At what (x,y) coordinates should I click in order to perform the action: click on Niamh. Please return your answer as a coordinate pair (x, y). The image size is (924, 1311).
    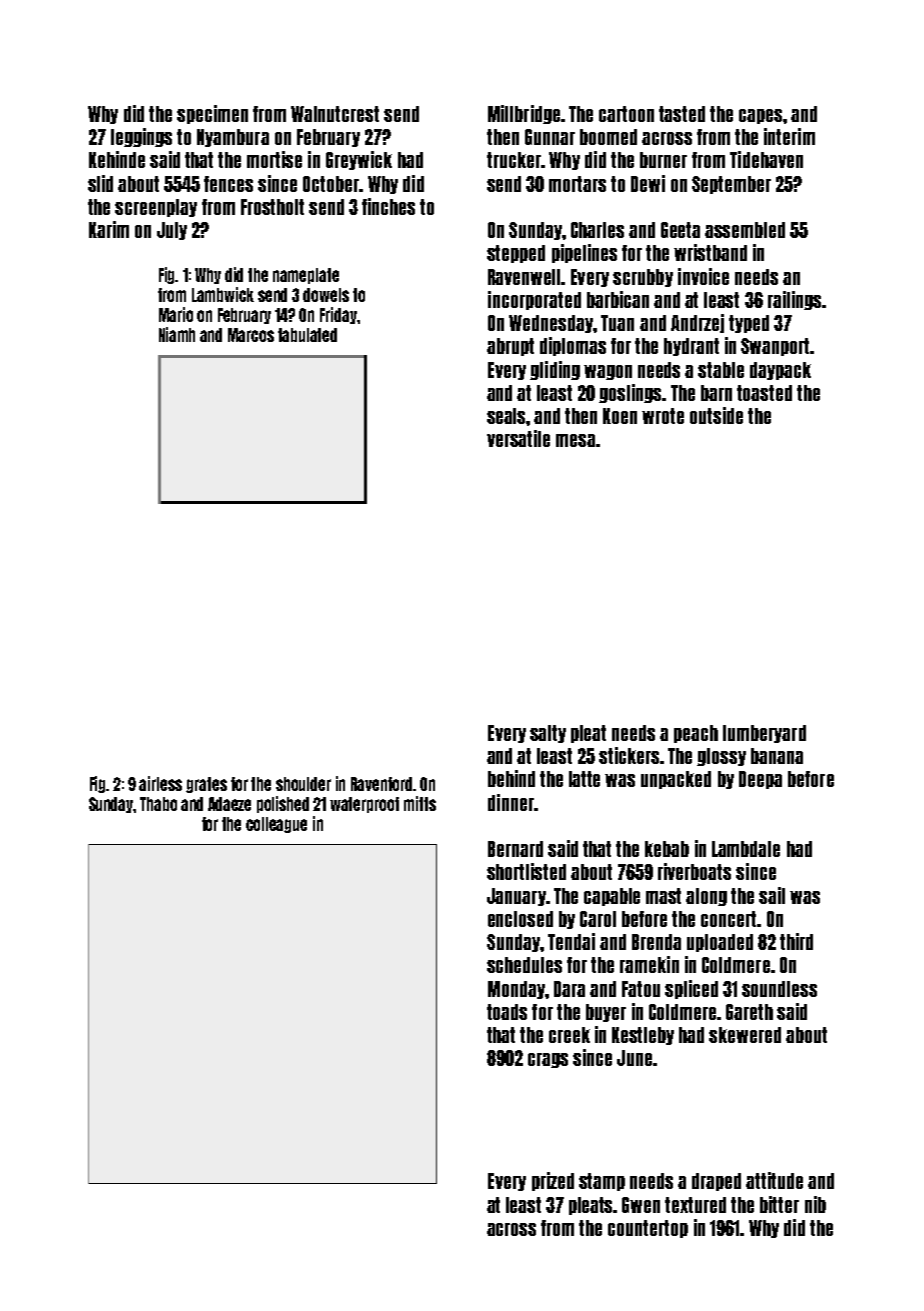
    Looking at the image, I should click on (177, 334).
